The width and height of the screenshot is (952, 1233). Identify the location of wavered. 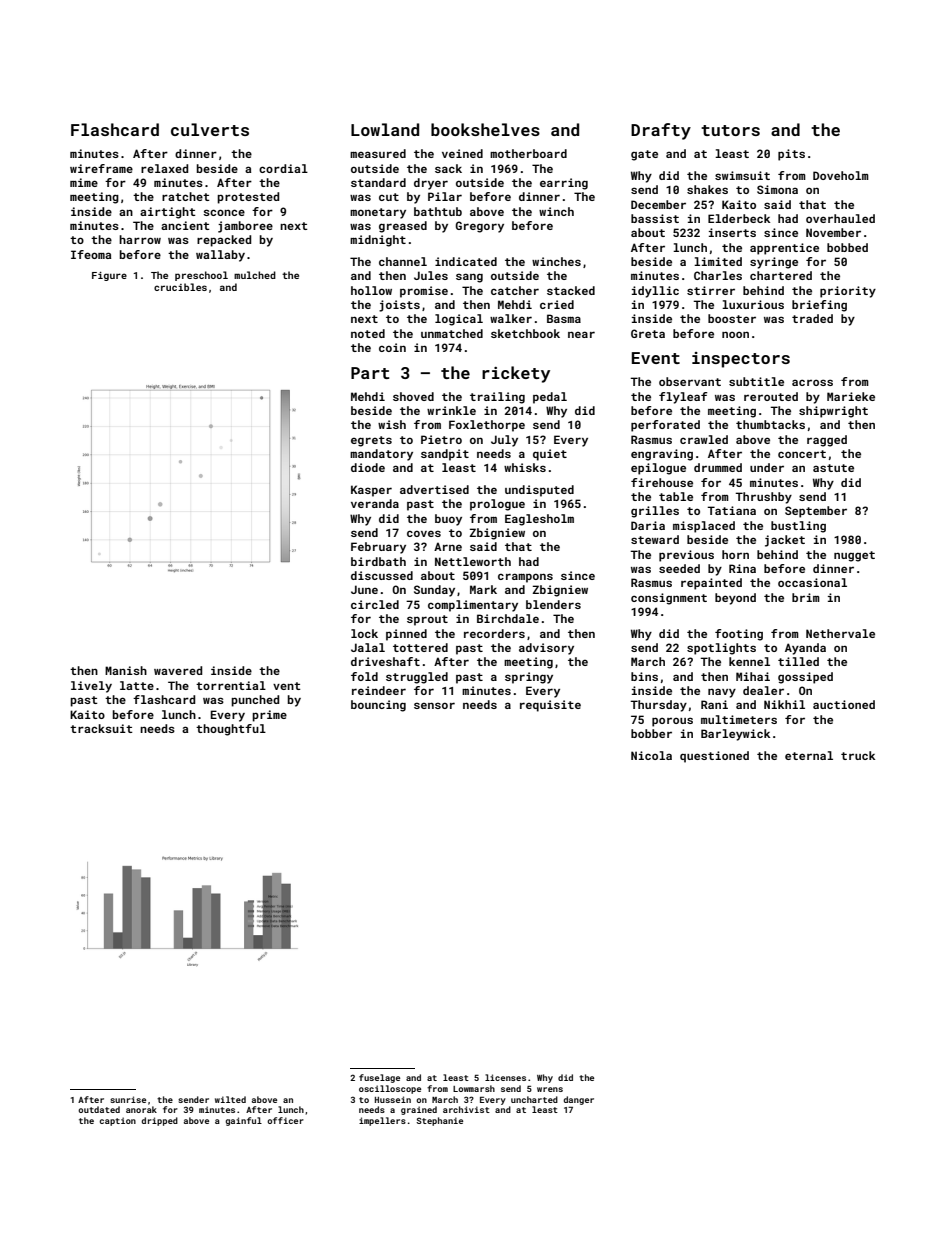
(178, 670).
